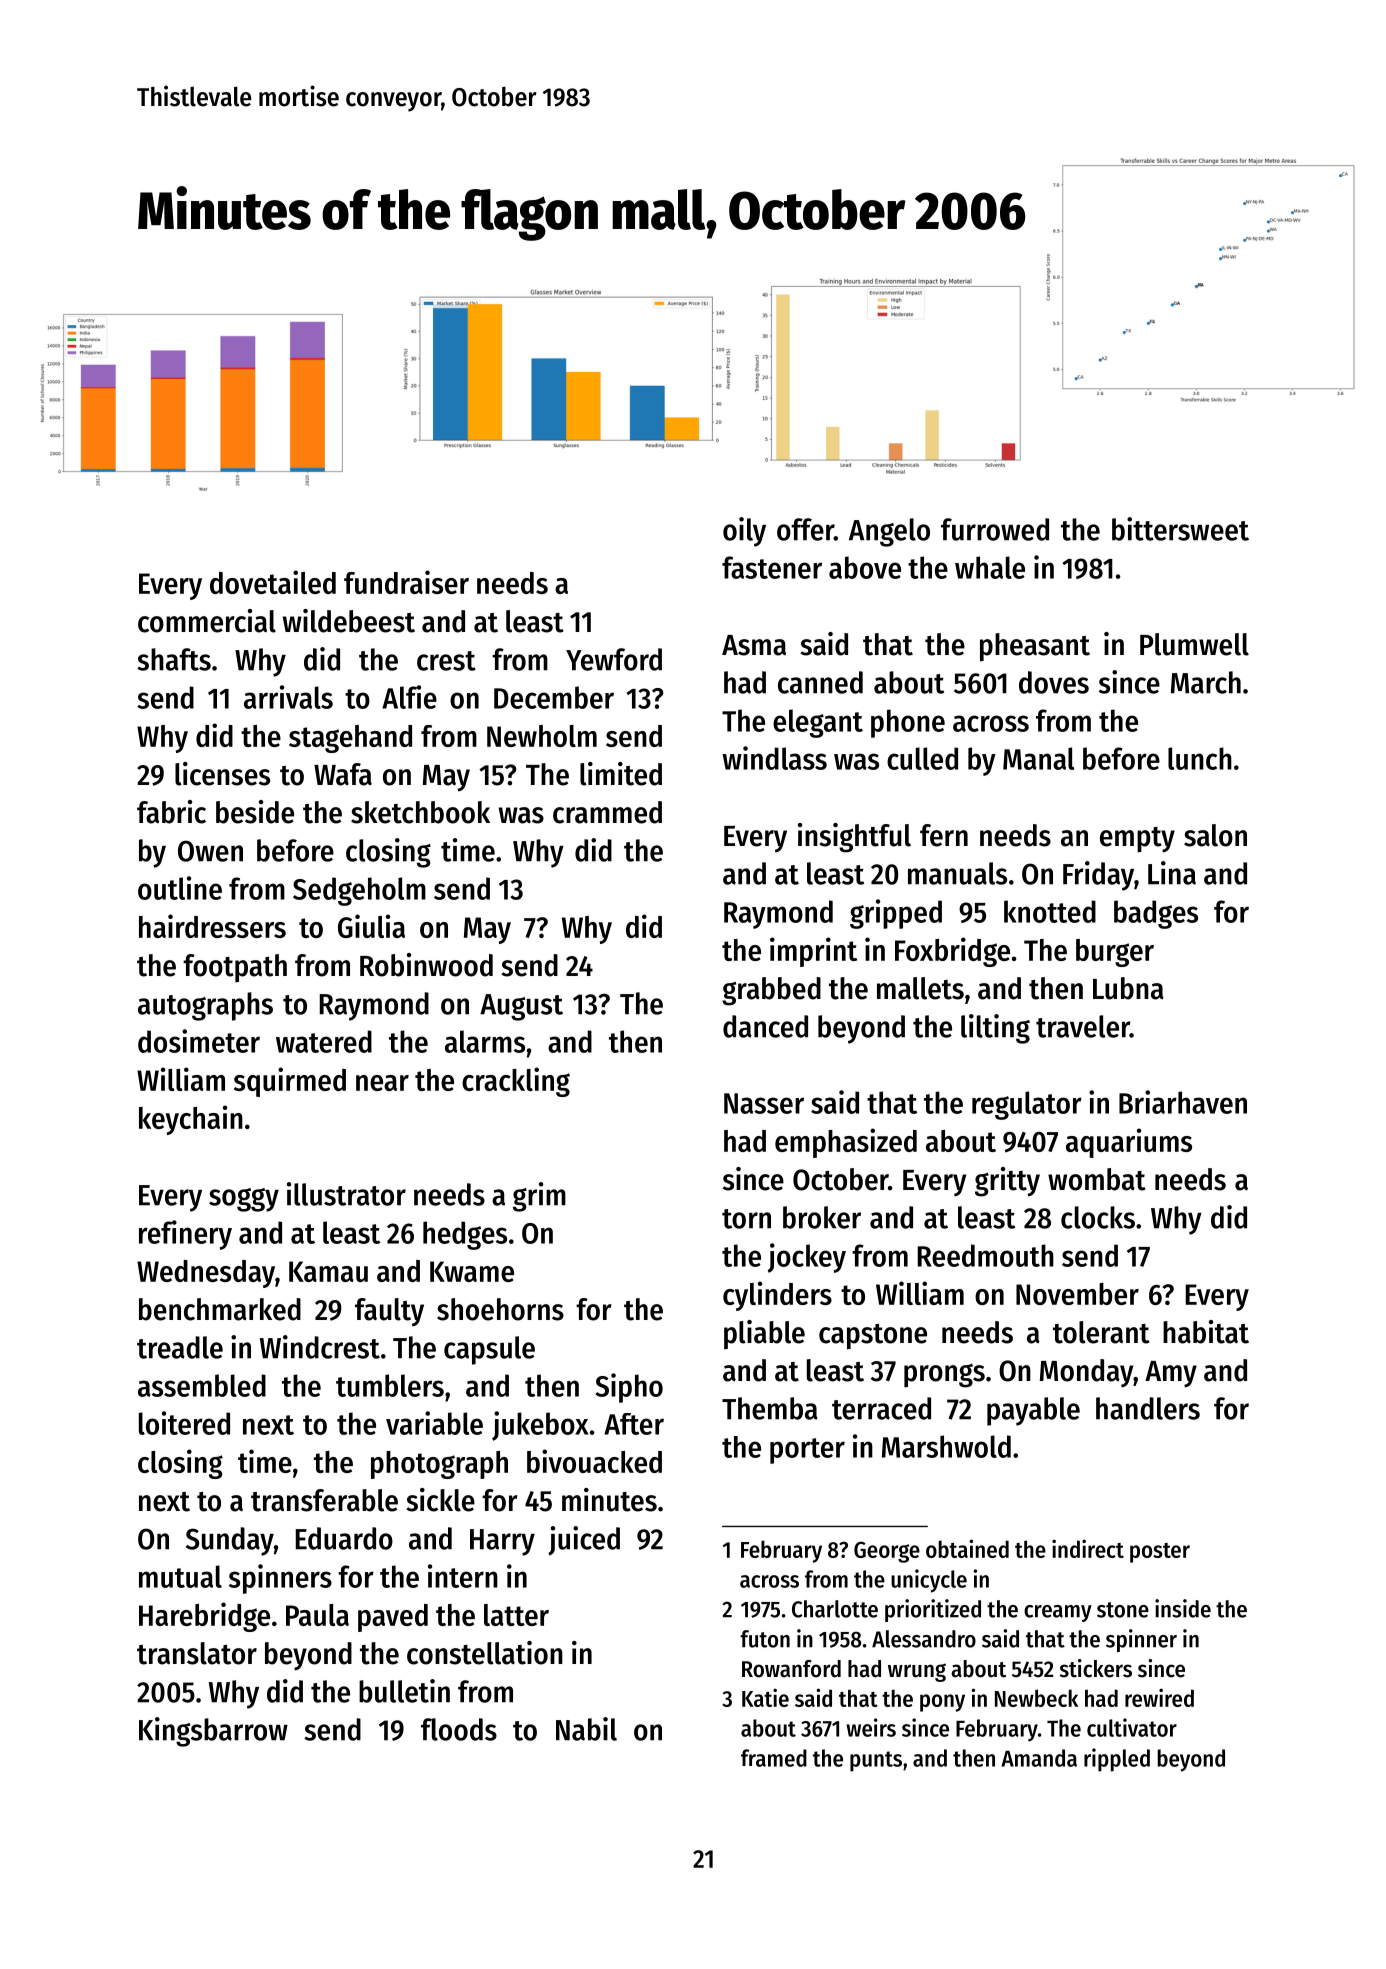  What do you see at coordinates (1117, 1760) in the document?
I see `rippled` at bounding box center [1117, 1760].
